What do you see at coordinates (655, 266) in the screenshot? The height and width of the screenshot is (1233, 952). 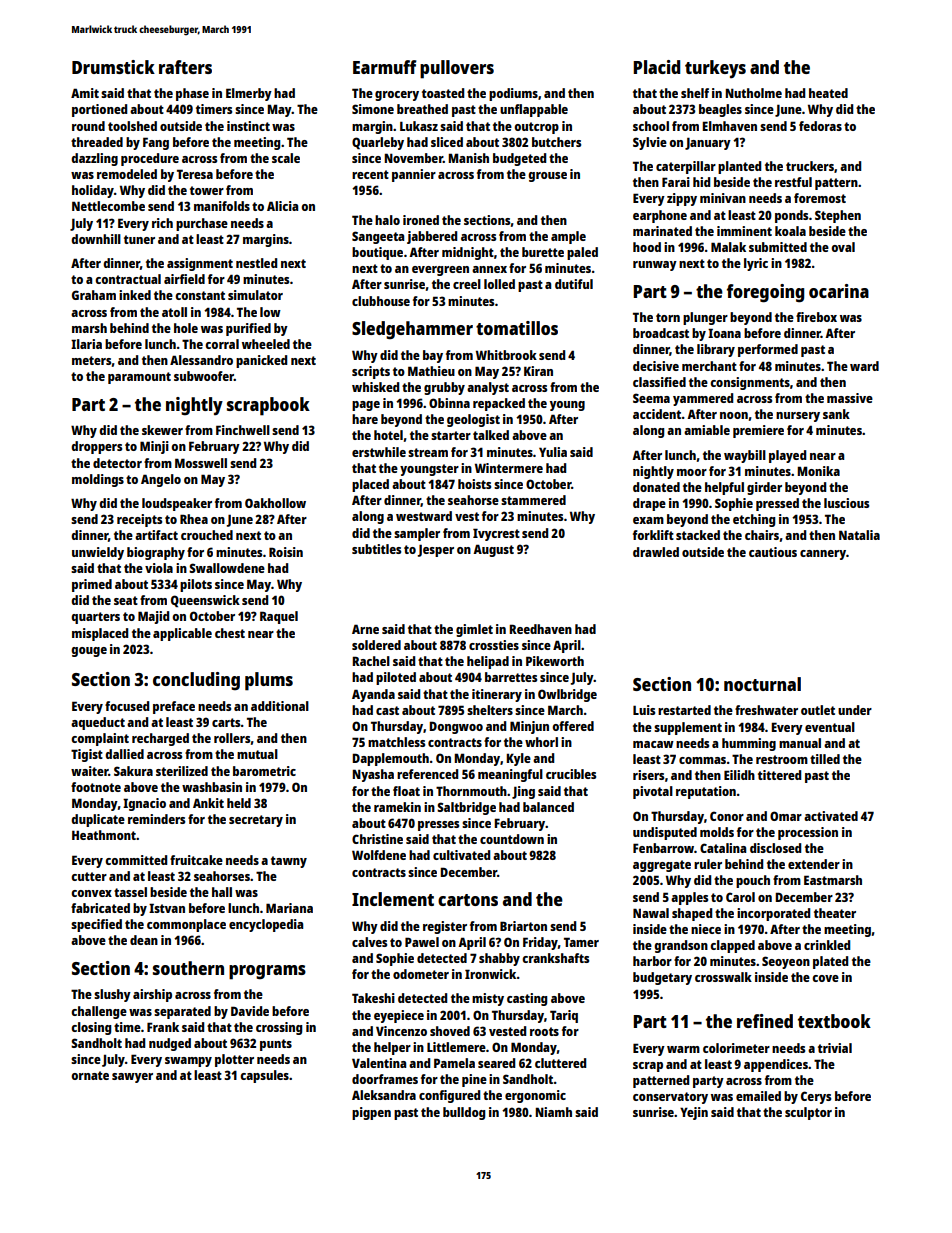 I see `runway` at bounding box center [655, 266].
